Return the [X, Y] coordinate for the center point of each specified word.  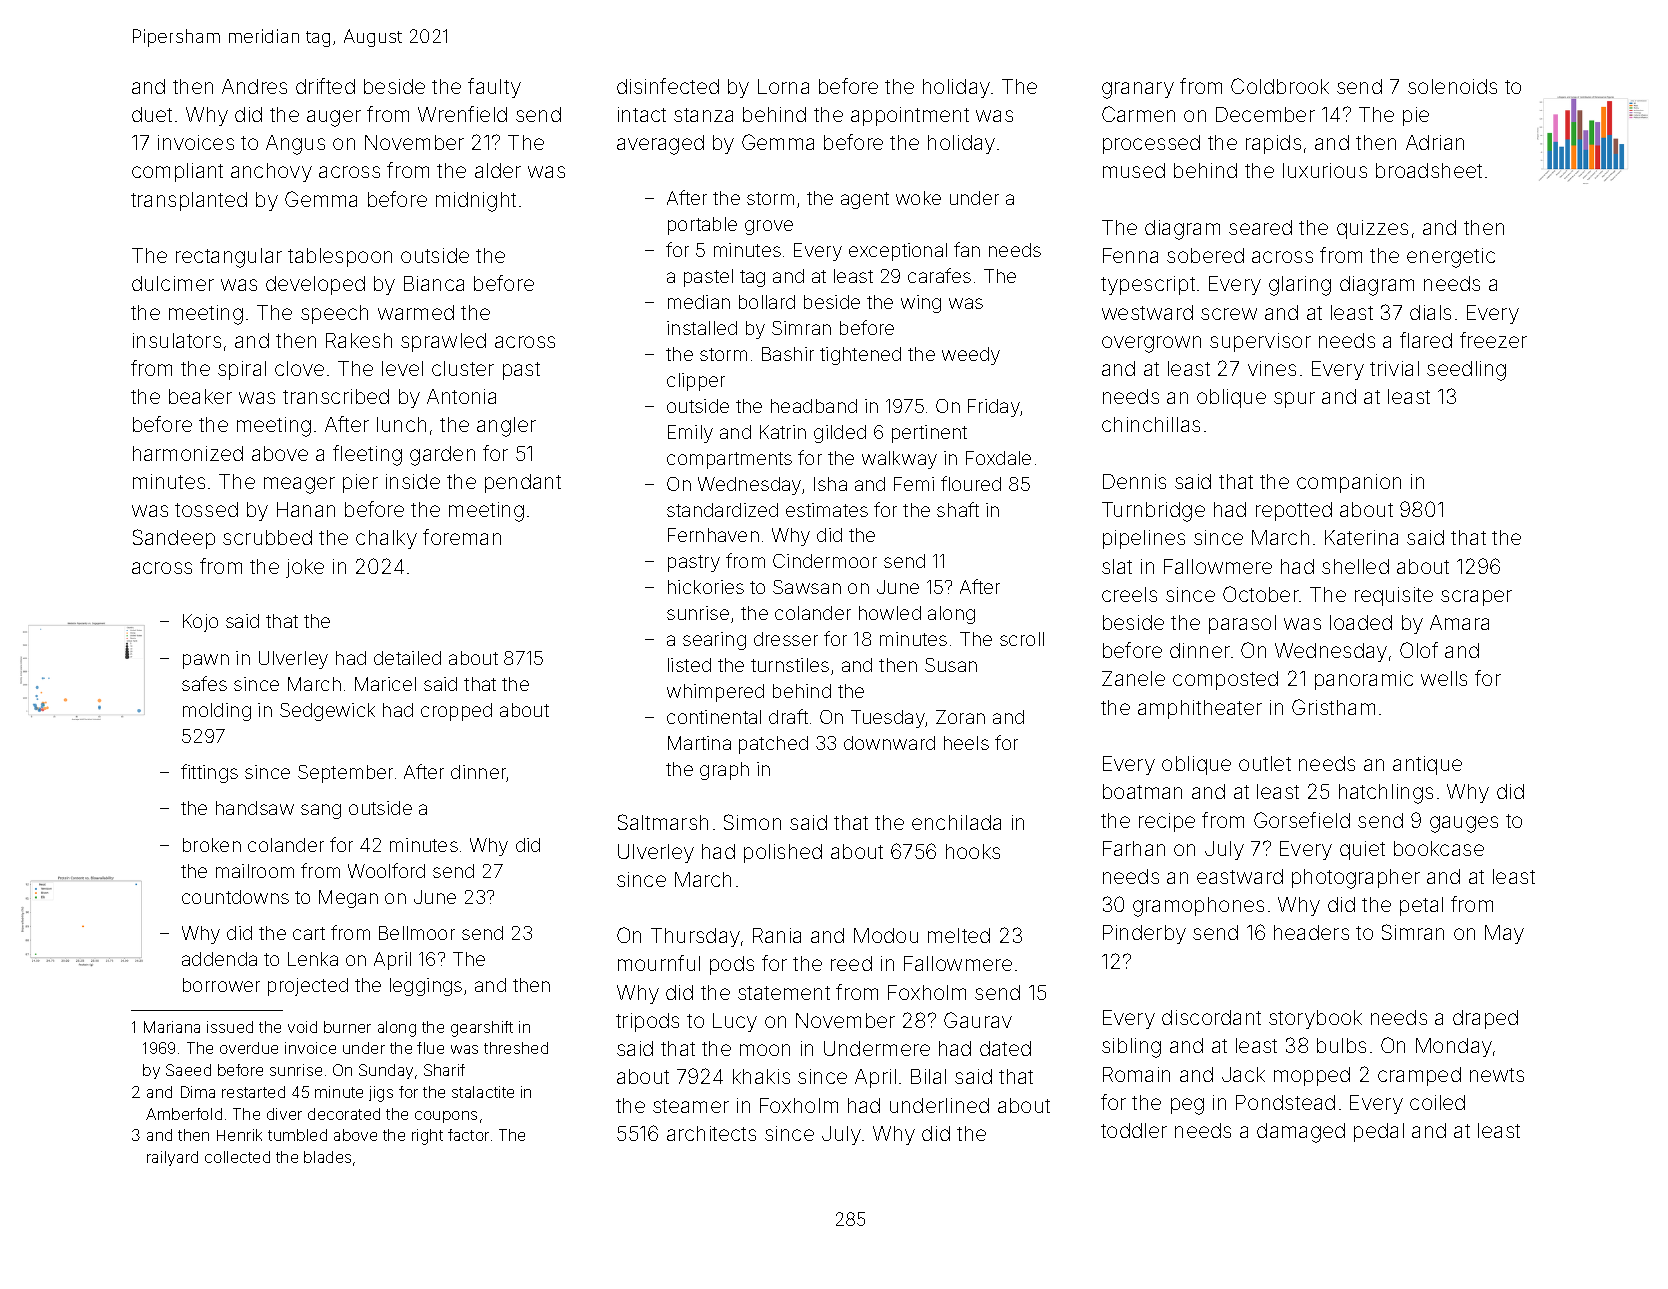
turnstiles [790, 665]
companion [1349, 483]
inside [413, 481]
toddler [1134, 1130]
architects [711, 1133]
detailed [407, 658]
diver [284, 1114]
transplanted [189, 201]
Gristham [1333, 707]
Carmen [1138, 114]
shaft [958, 509]
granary [1138, 90]
